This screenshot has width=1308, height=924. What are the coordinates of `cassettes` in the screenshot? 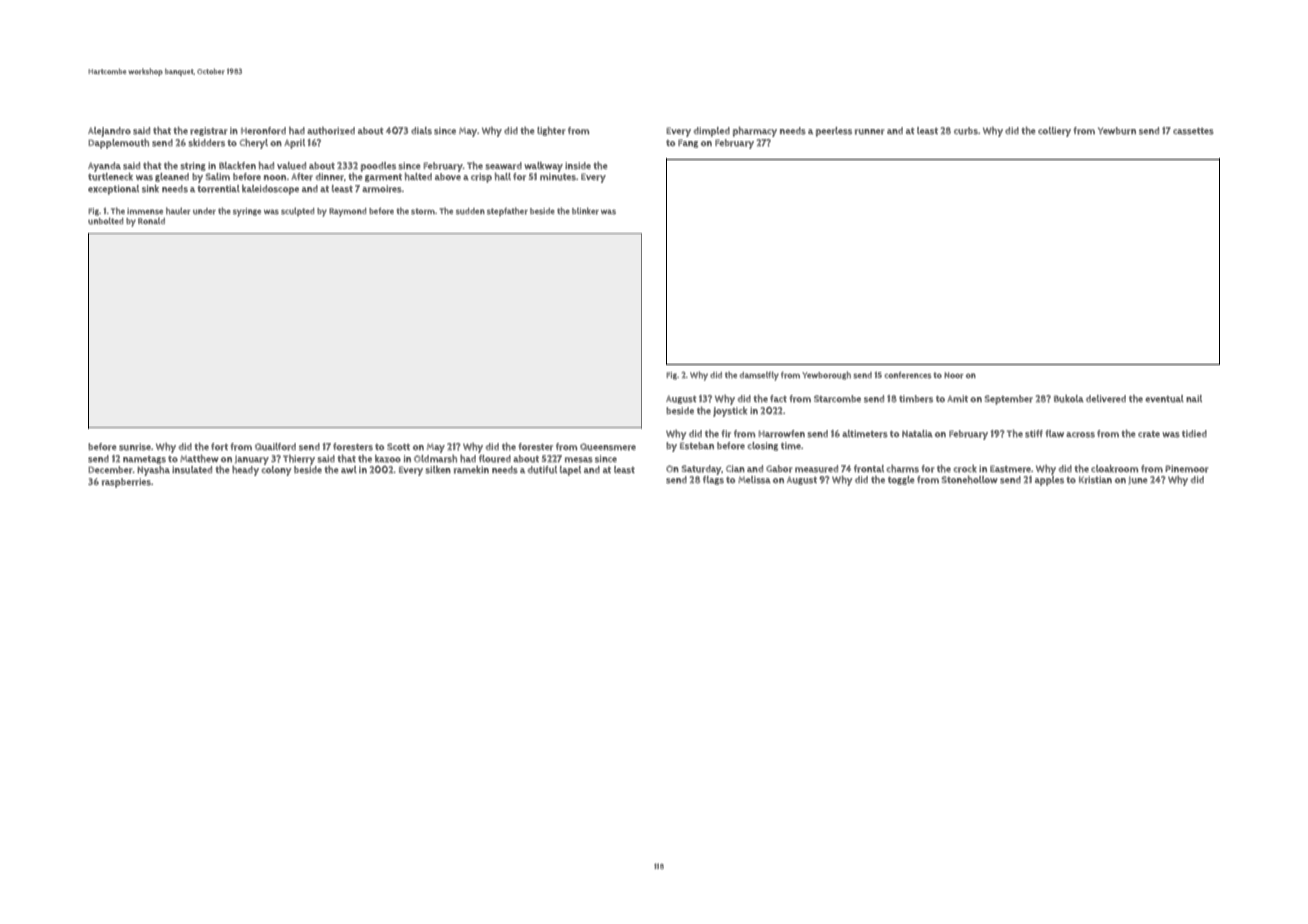 It's located at (1193, 131).
